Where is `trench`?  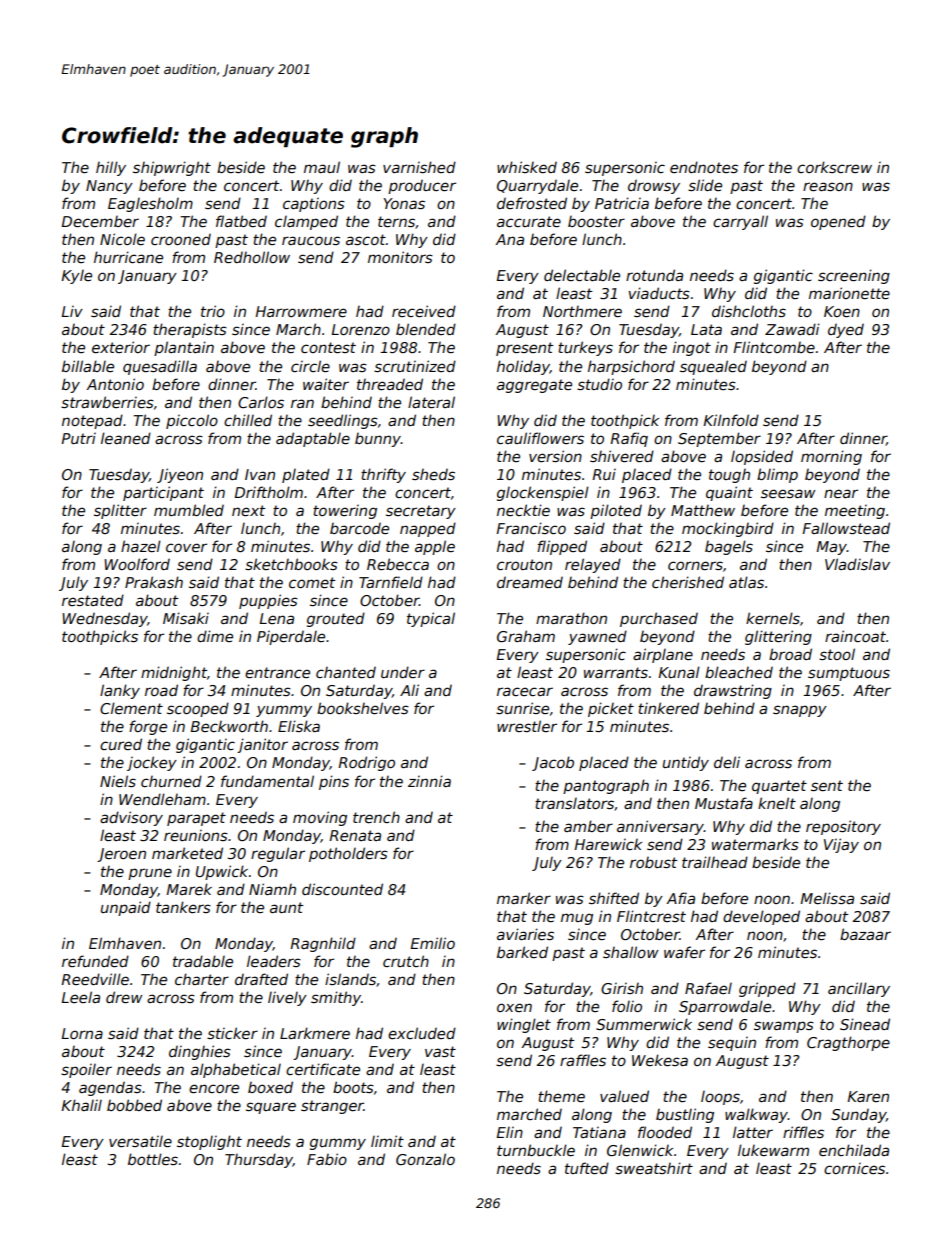
trench is located at coordinates (376, 817).
